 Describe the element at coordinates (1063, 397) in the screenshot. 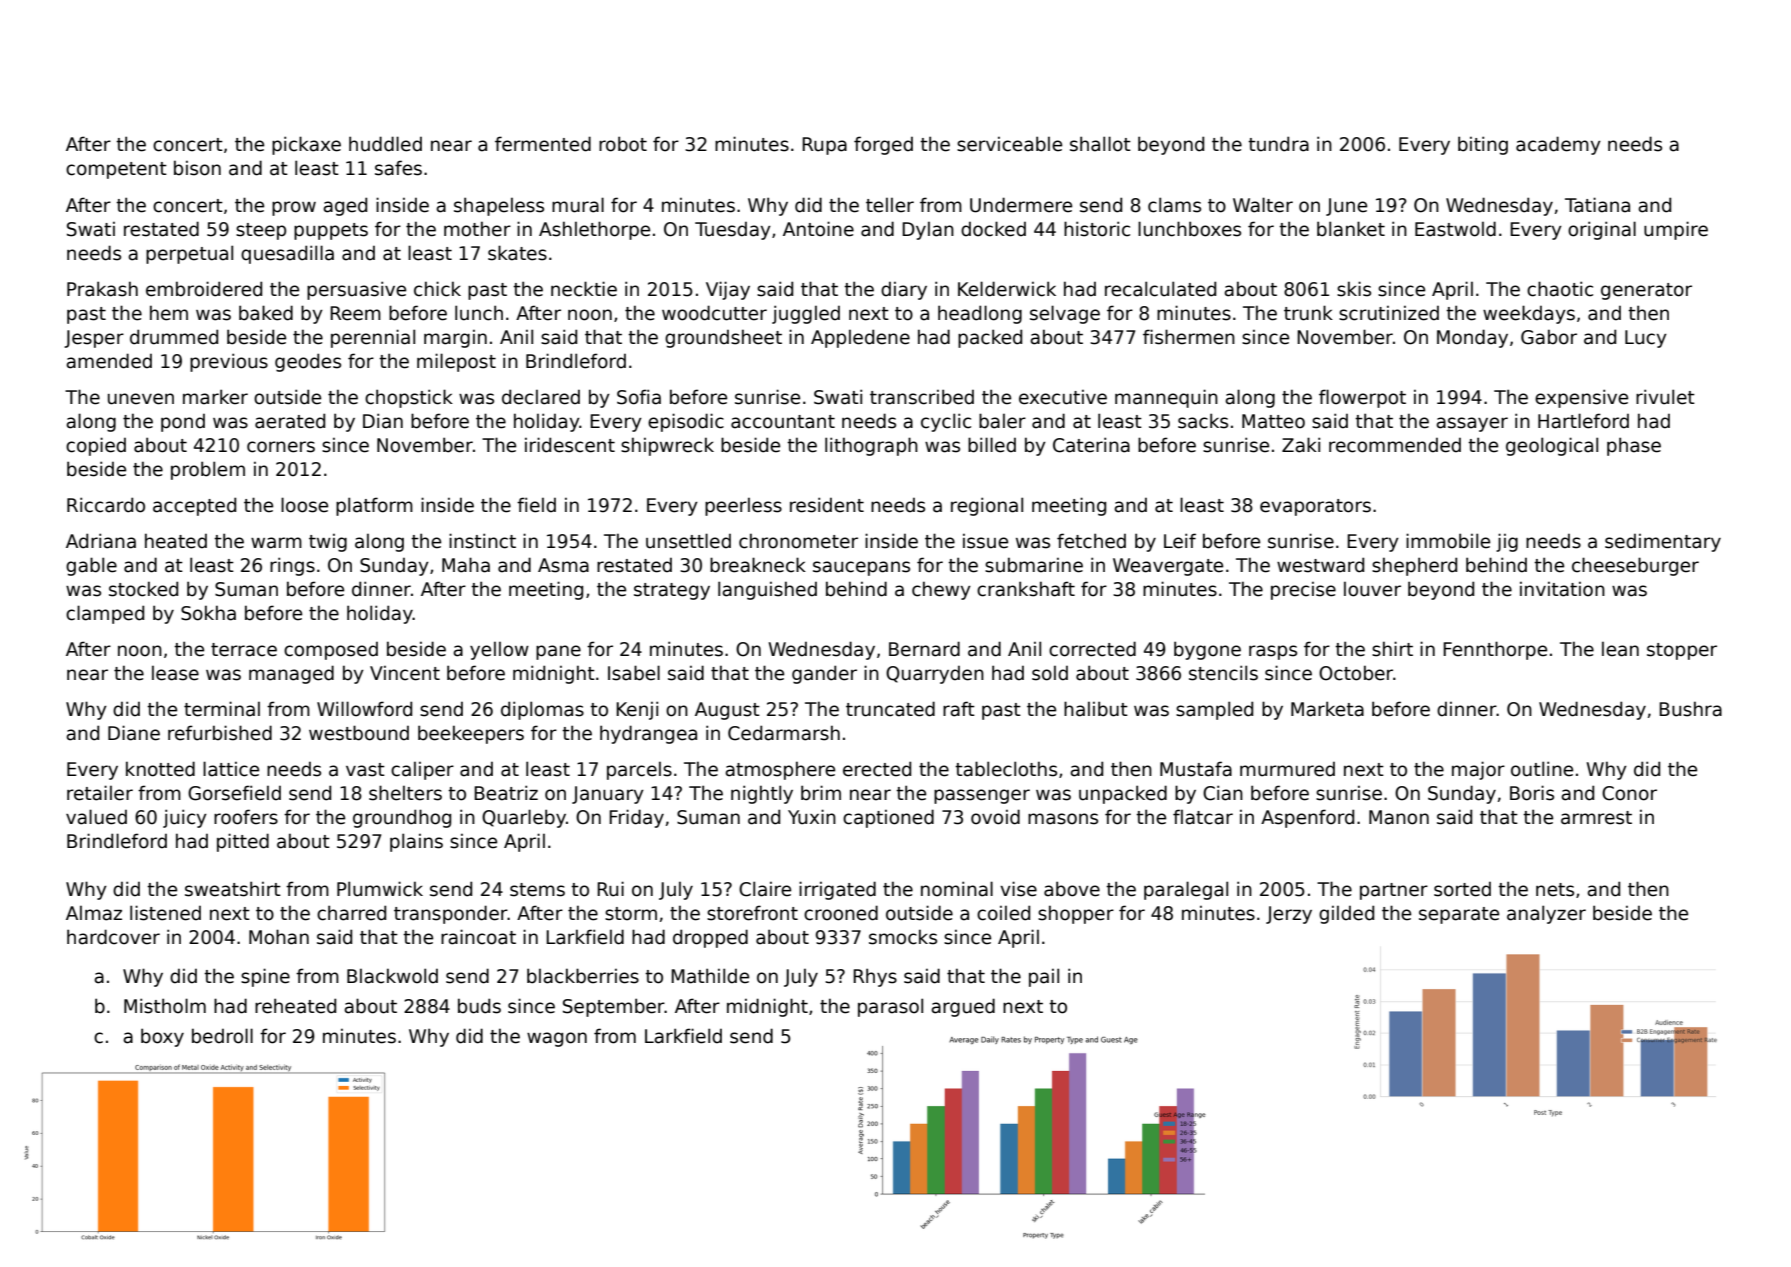

I see `executive` at that location.
